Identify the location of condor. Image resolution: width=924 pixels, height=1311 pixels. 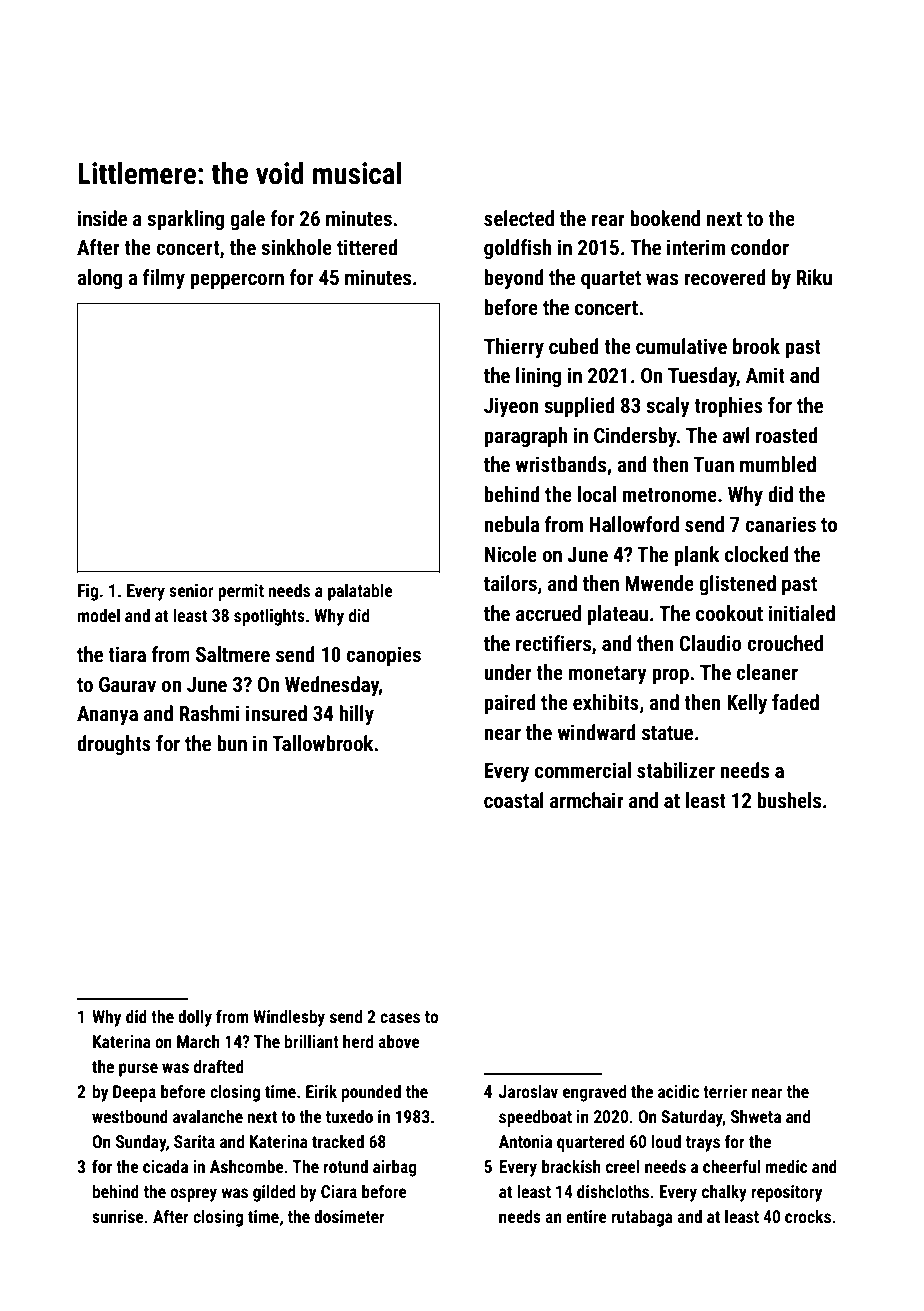
(760, 247).
